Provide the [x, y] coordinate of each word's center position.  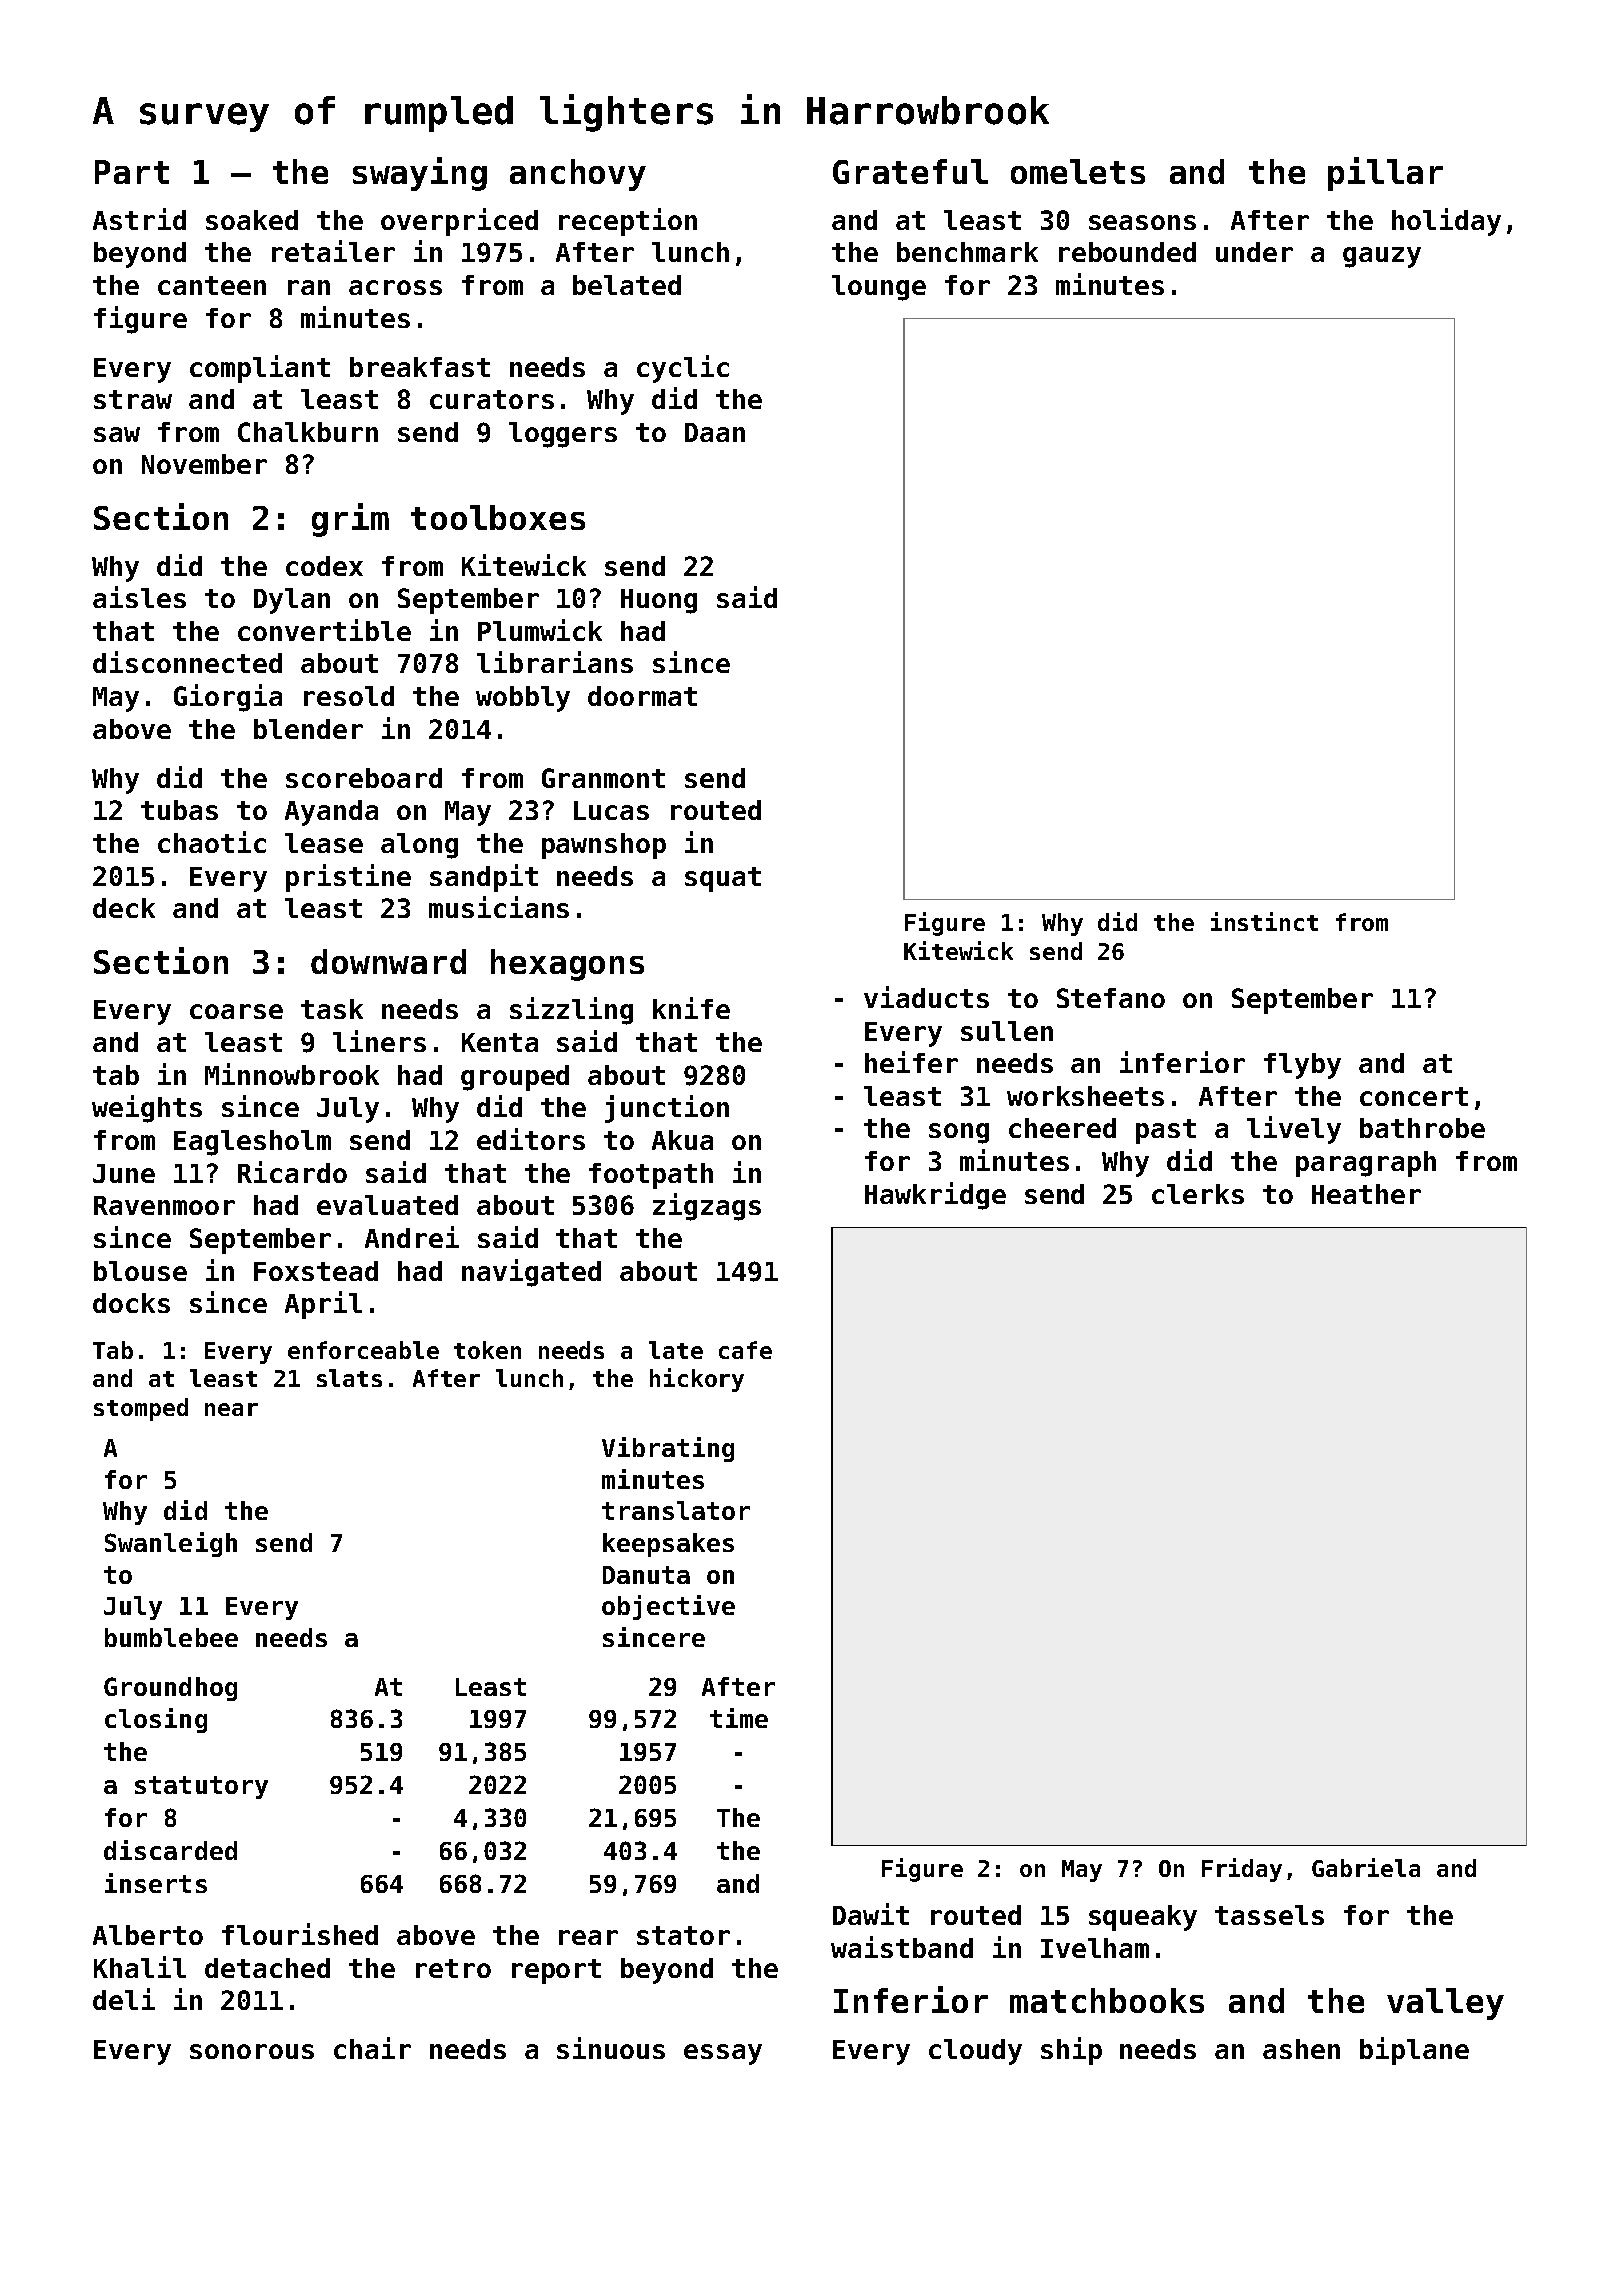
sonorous [252, 2051]
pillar [1385, 174]
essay [723, 2054]
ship [1071, 2051]
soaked [252, 220]
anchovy [578, 175]
